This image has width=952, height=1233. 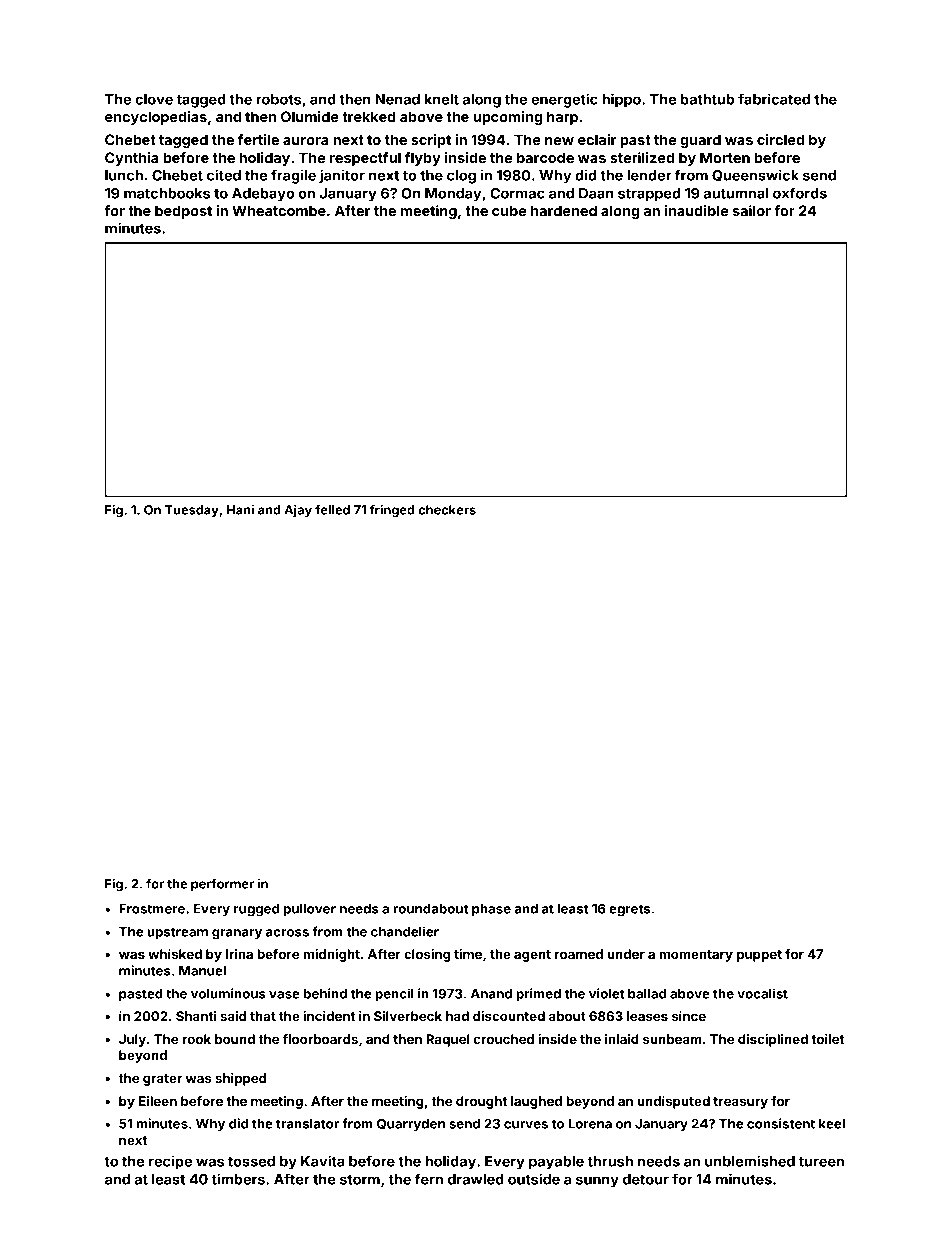 What do you see at coordinates (132, 1040) in the image?
I see `July` at bounding box center [132, 1040].
